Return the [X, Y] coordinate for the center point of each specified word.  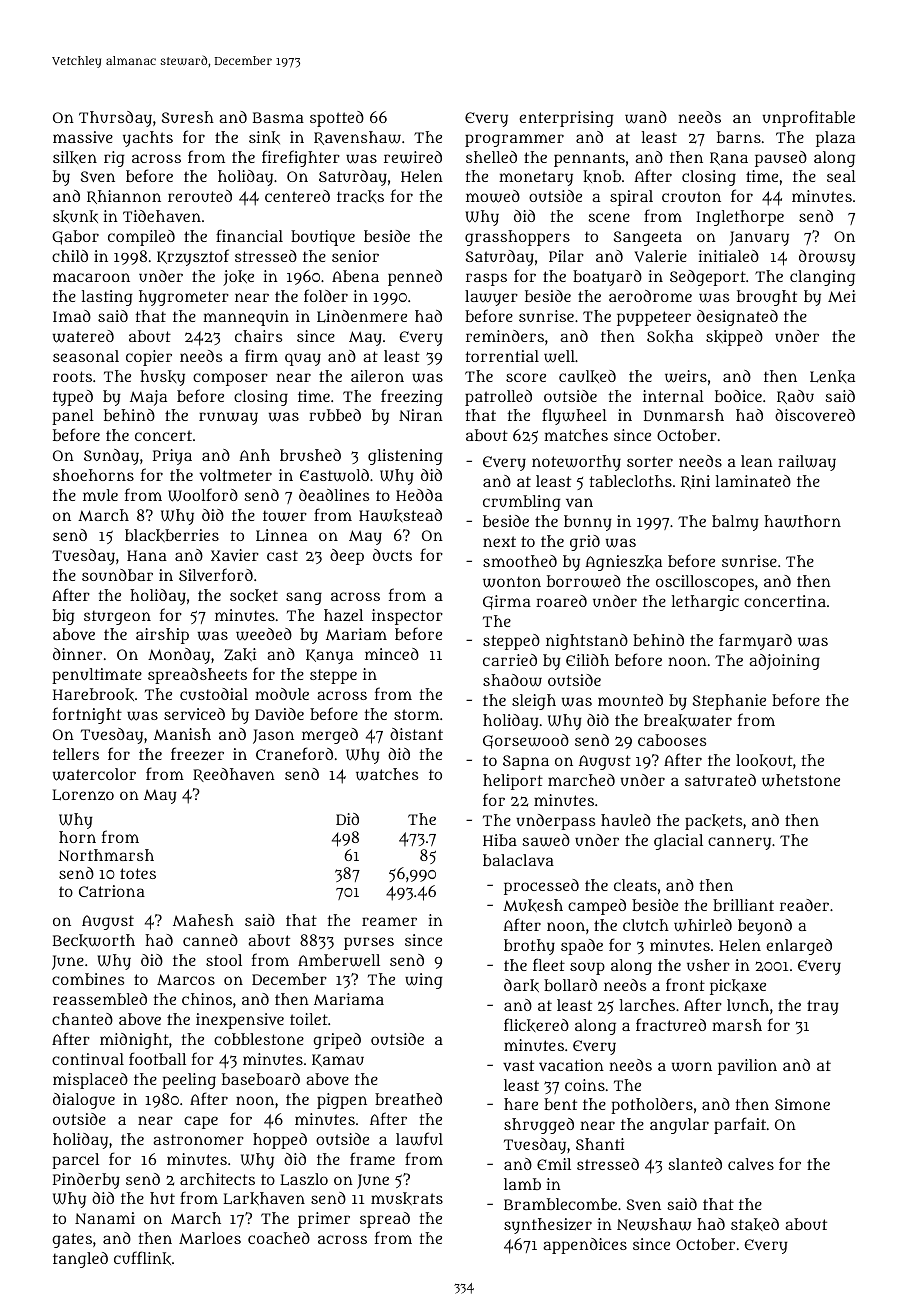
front [685, 984]
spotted [337, 119]
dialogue [84, 1101]
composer [230, 379]
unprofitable [808, 118]
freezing [412, 397]
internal [673, 396]
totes [138, 873]
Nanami [105, 1218]
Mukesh [533, 906]
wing [424, 981]
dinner [77, 654]
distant [416, 734]
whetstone [801, 780]
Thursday [115, 119]
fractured [671, 1024]
